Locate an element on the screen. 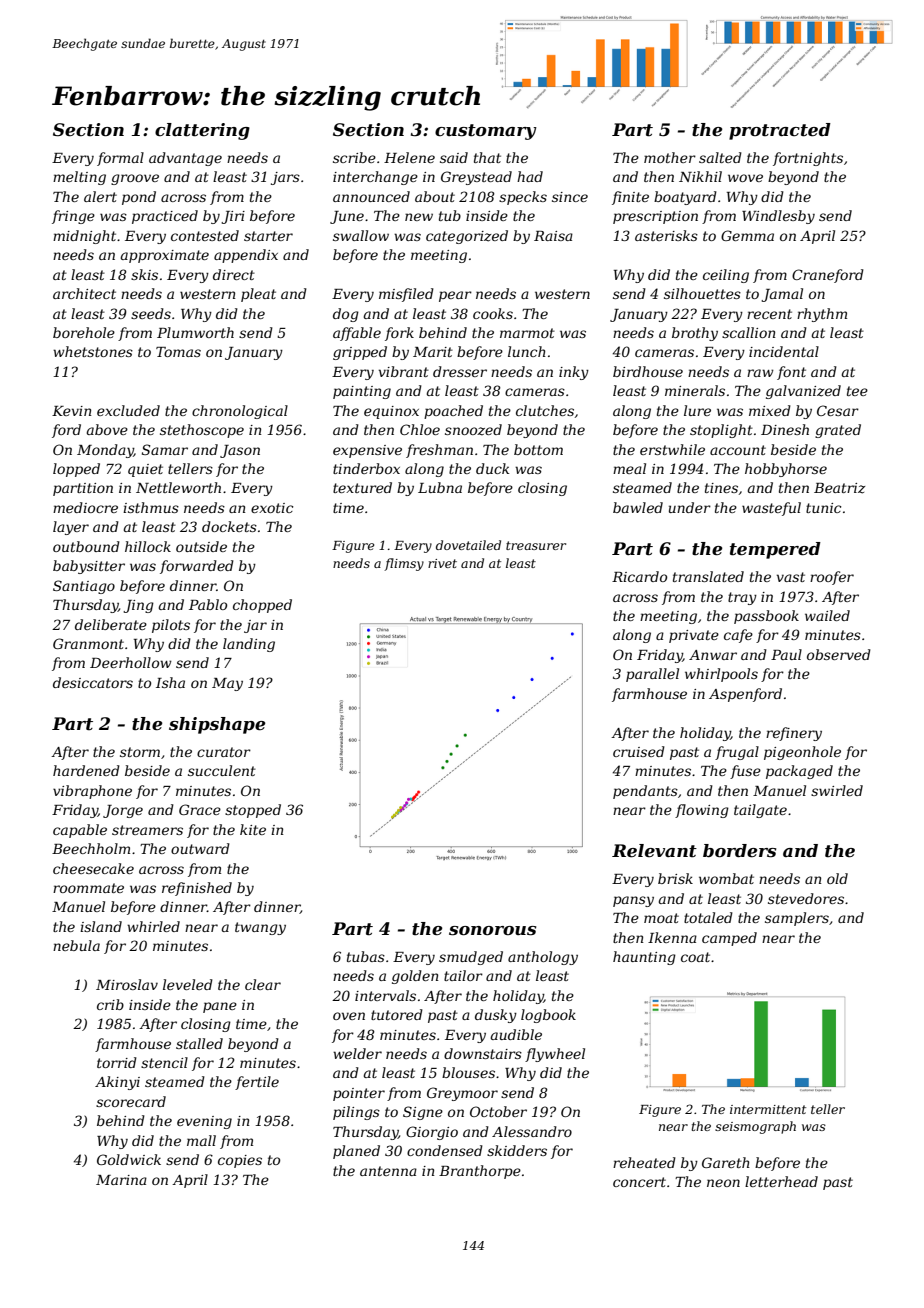 This screenshot has height=1308, width=924. hobbyhorse is located at coordinates (786, 470).
